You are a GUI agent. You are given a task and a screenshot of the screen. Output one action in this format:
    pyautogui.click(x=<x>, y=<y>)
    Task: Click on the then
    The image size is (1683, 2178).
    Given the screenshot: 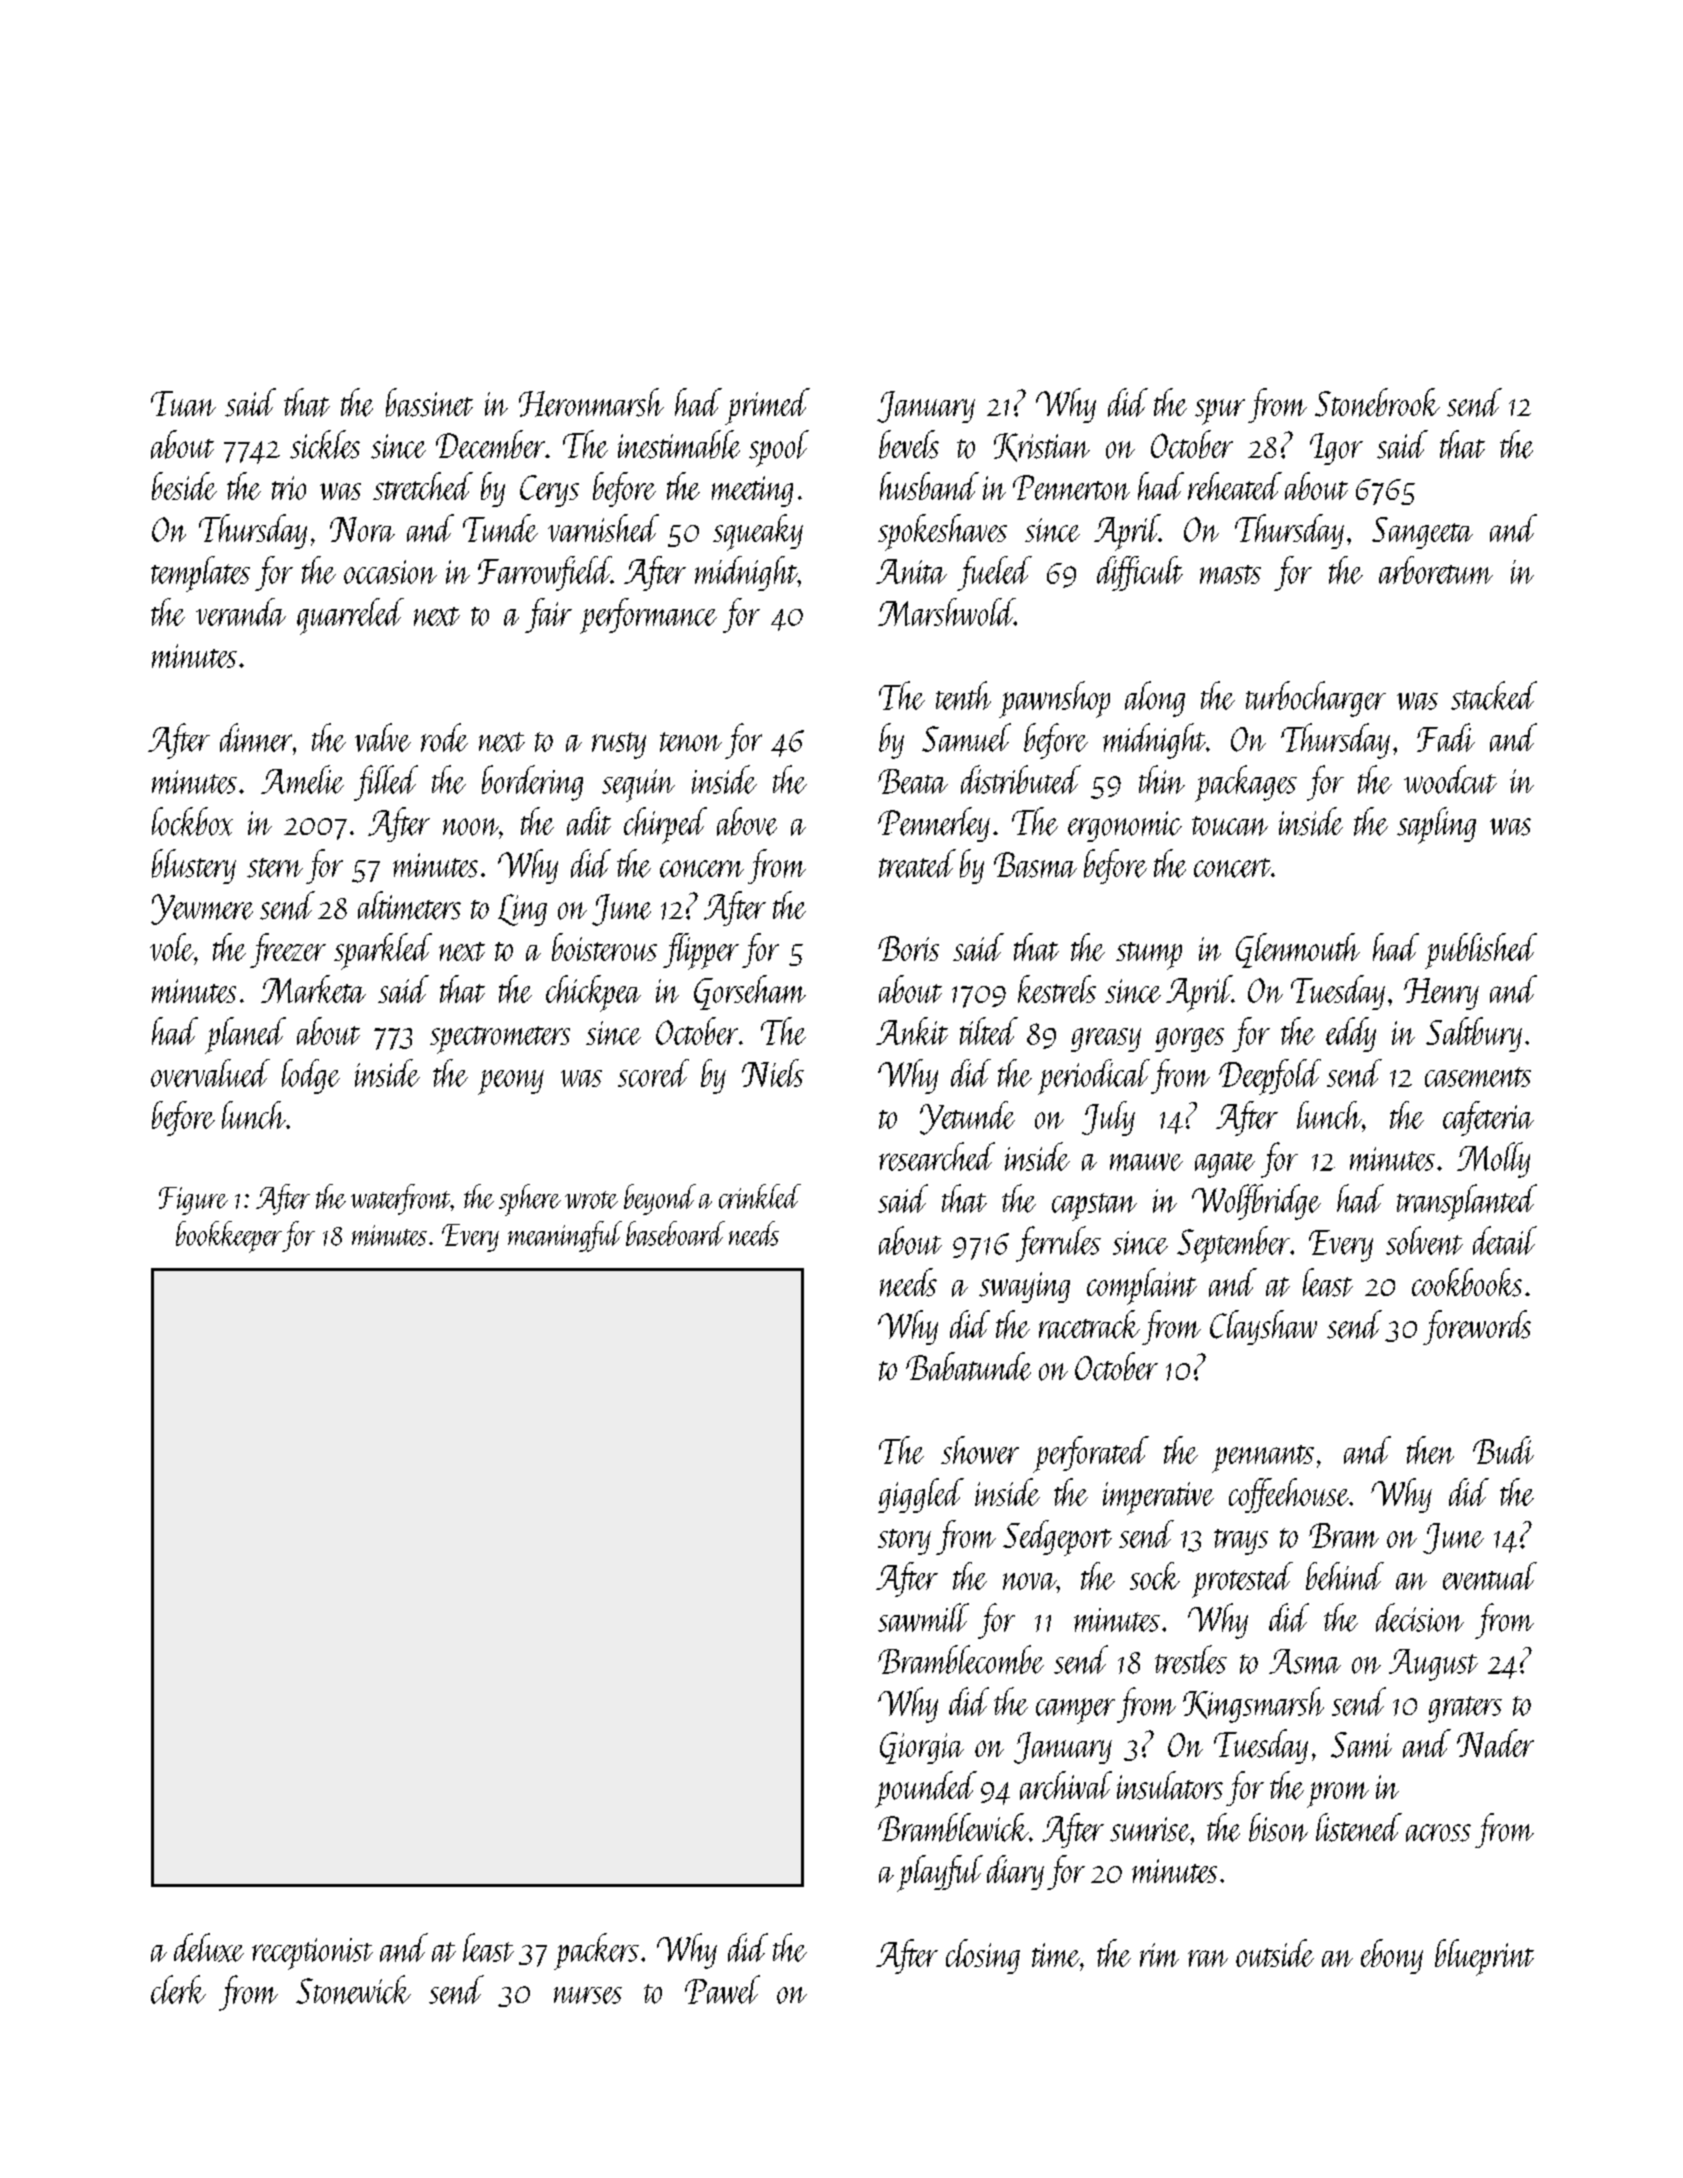 What is the action you would take?
    pyautogui.click(x=1430, y=1450)
